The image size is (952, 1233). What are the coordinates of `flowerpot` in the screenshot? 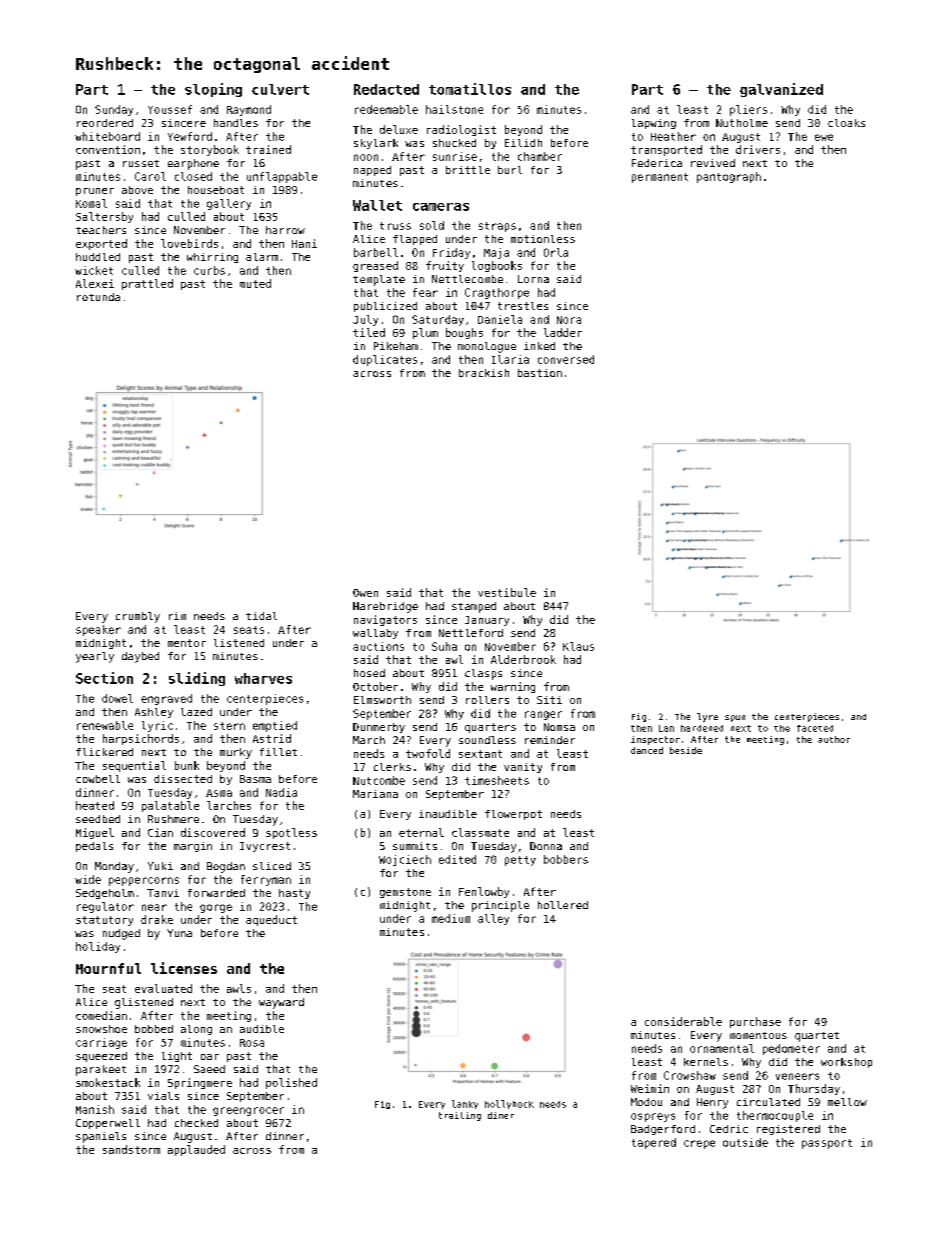 It's located at (513, 815).
